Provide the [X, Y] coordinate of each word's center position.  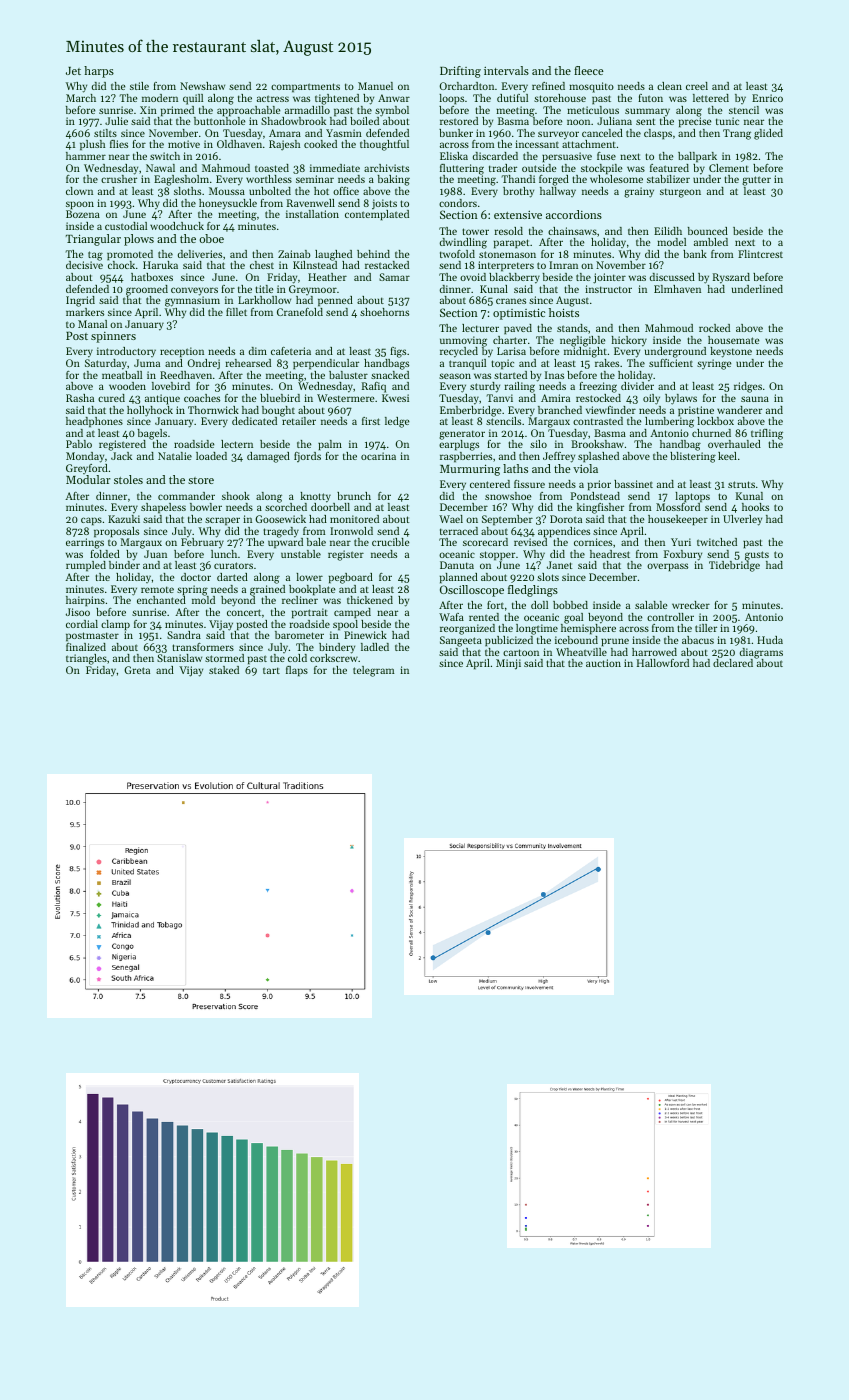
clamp [115, 625]
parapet [512, 243]
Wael [451, 519]
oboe [211, 238]
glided [768, 134]
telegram [373, 671]
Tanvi [500, 398]
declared [733, 663]
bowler [206, 507]
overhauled [734, 444]
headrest [610, 554]
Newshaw [202, 86]
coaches [202, 398]
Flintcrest [760, 254]
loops [451, 99]
